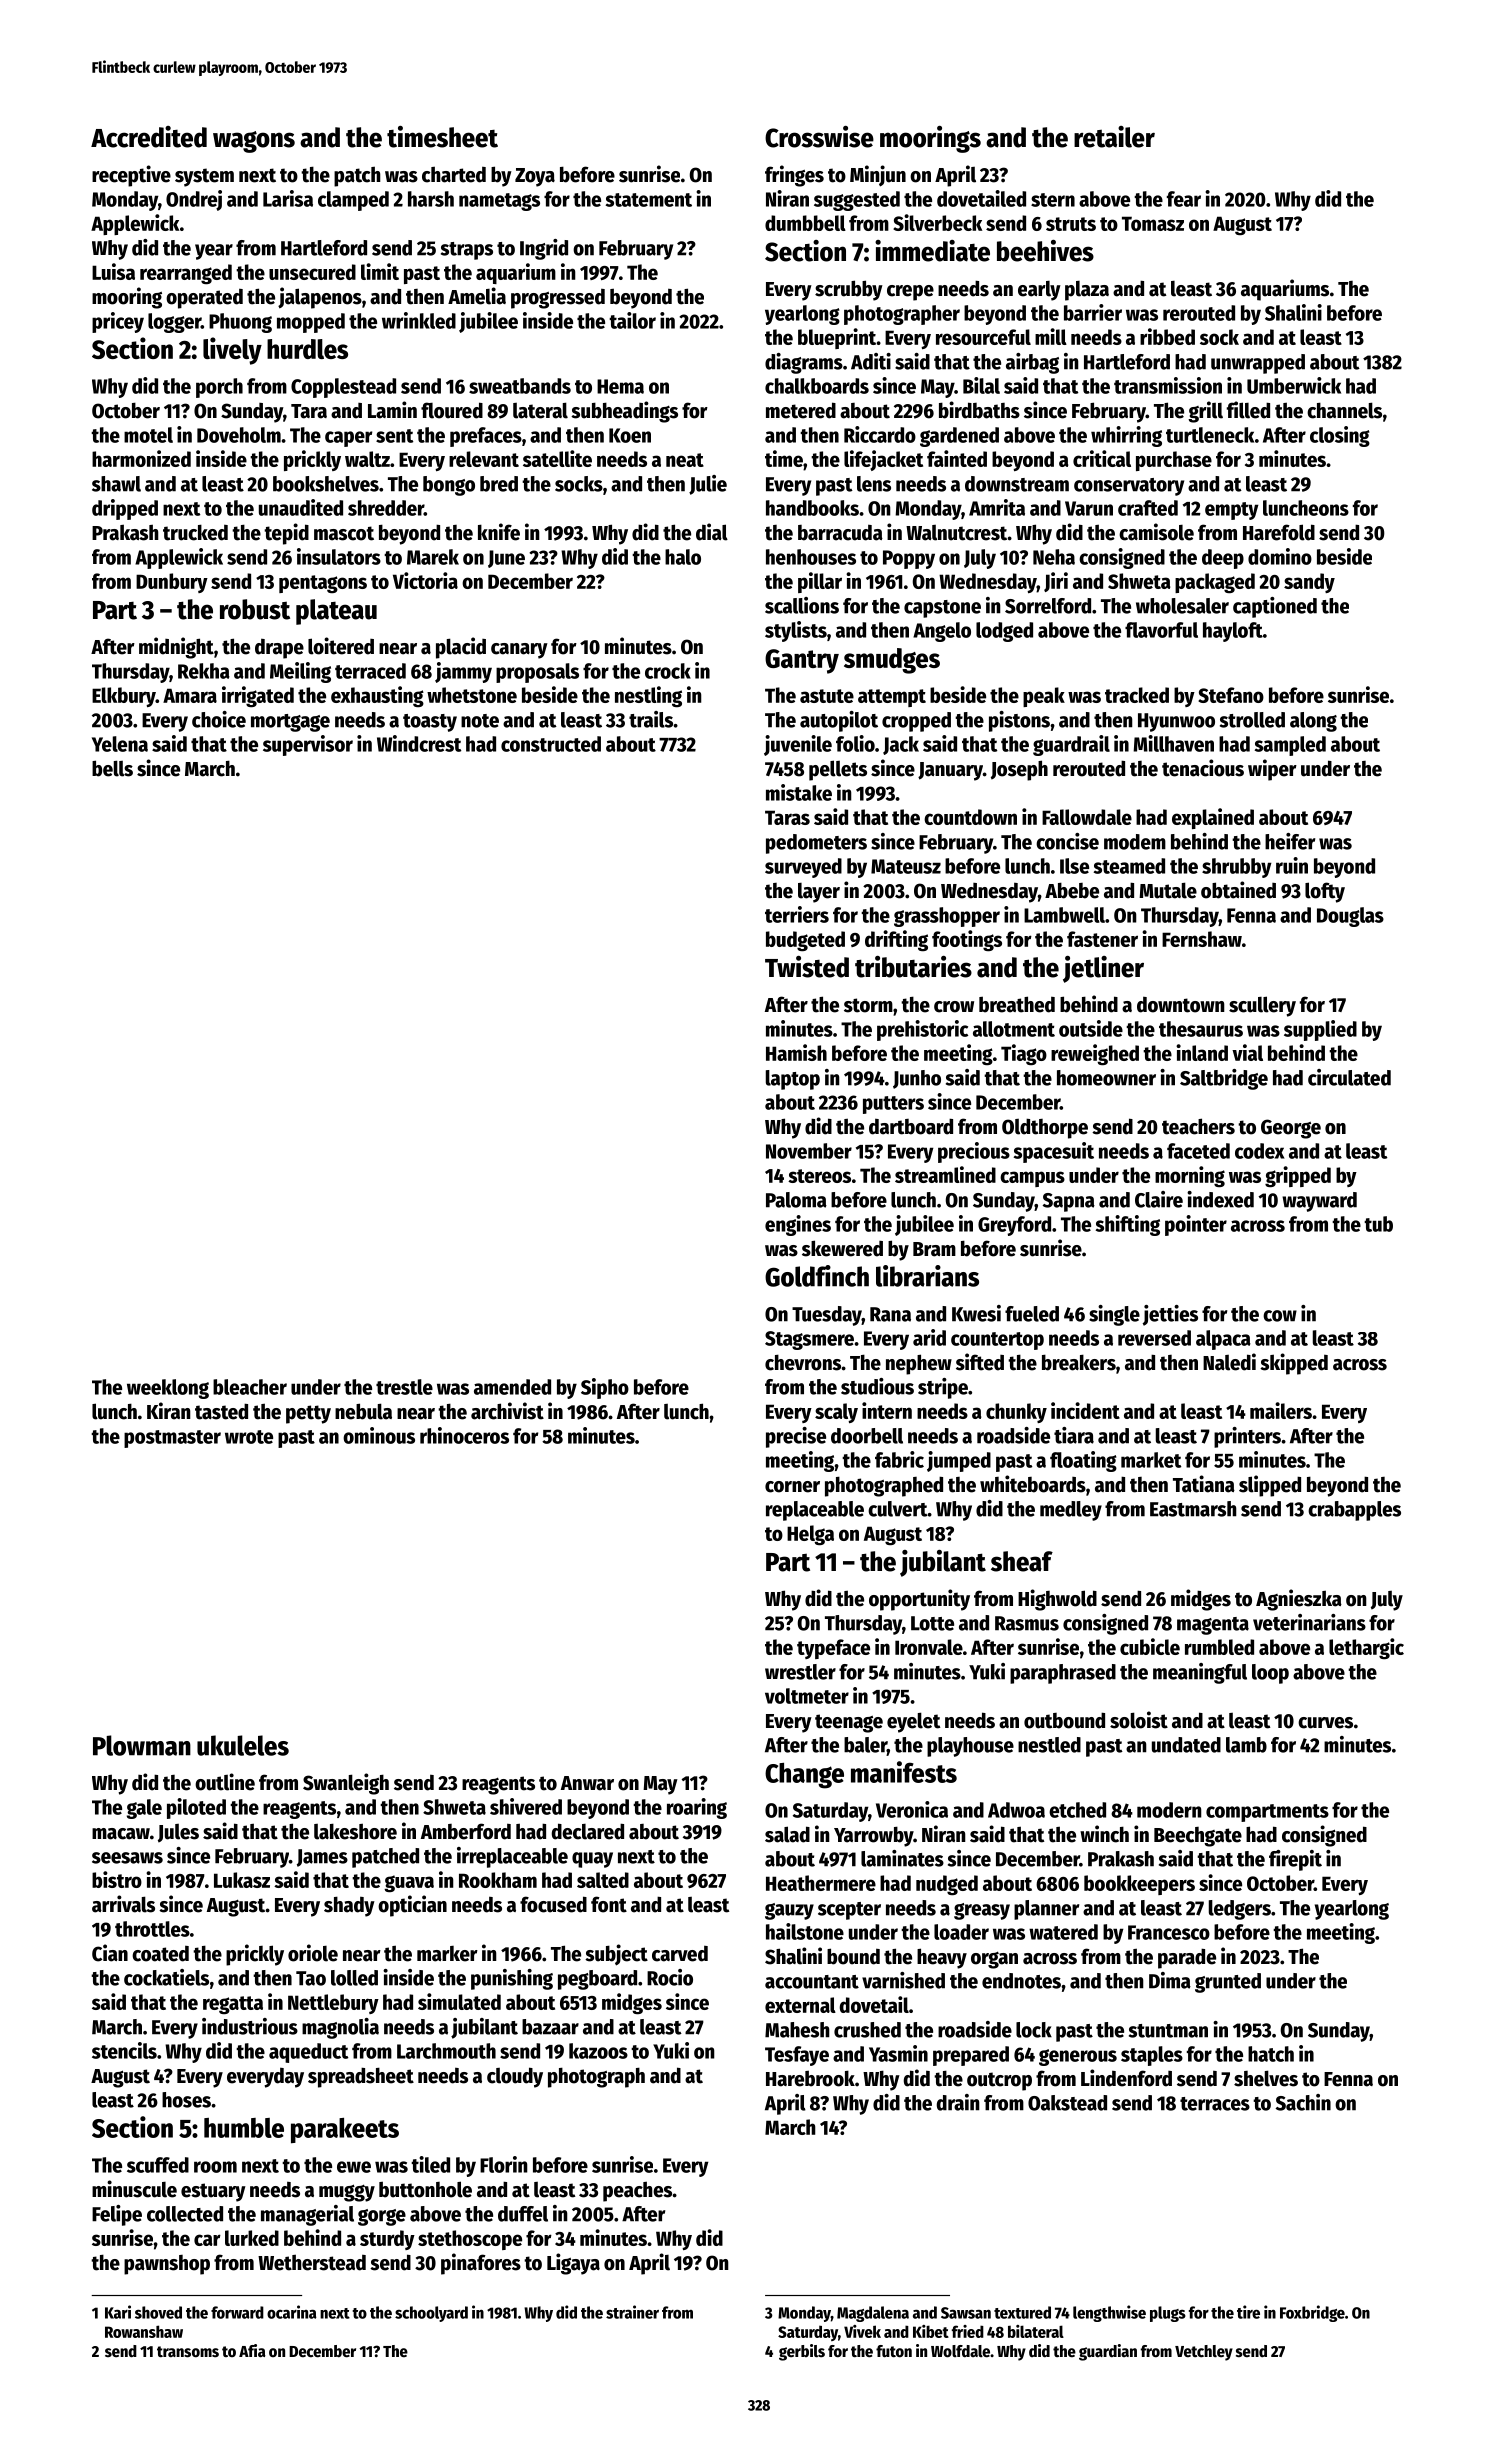  What do you see at coordinates (308, 745) in the document?
I see `supervisor` at bounding box center [308, 745].
